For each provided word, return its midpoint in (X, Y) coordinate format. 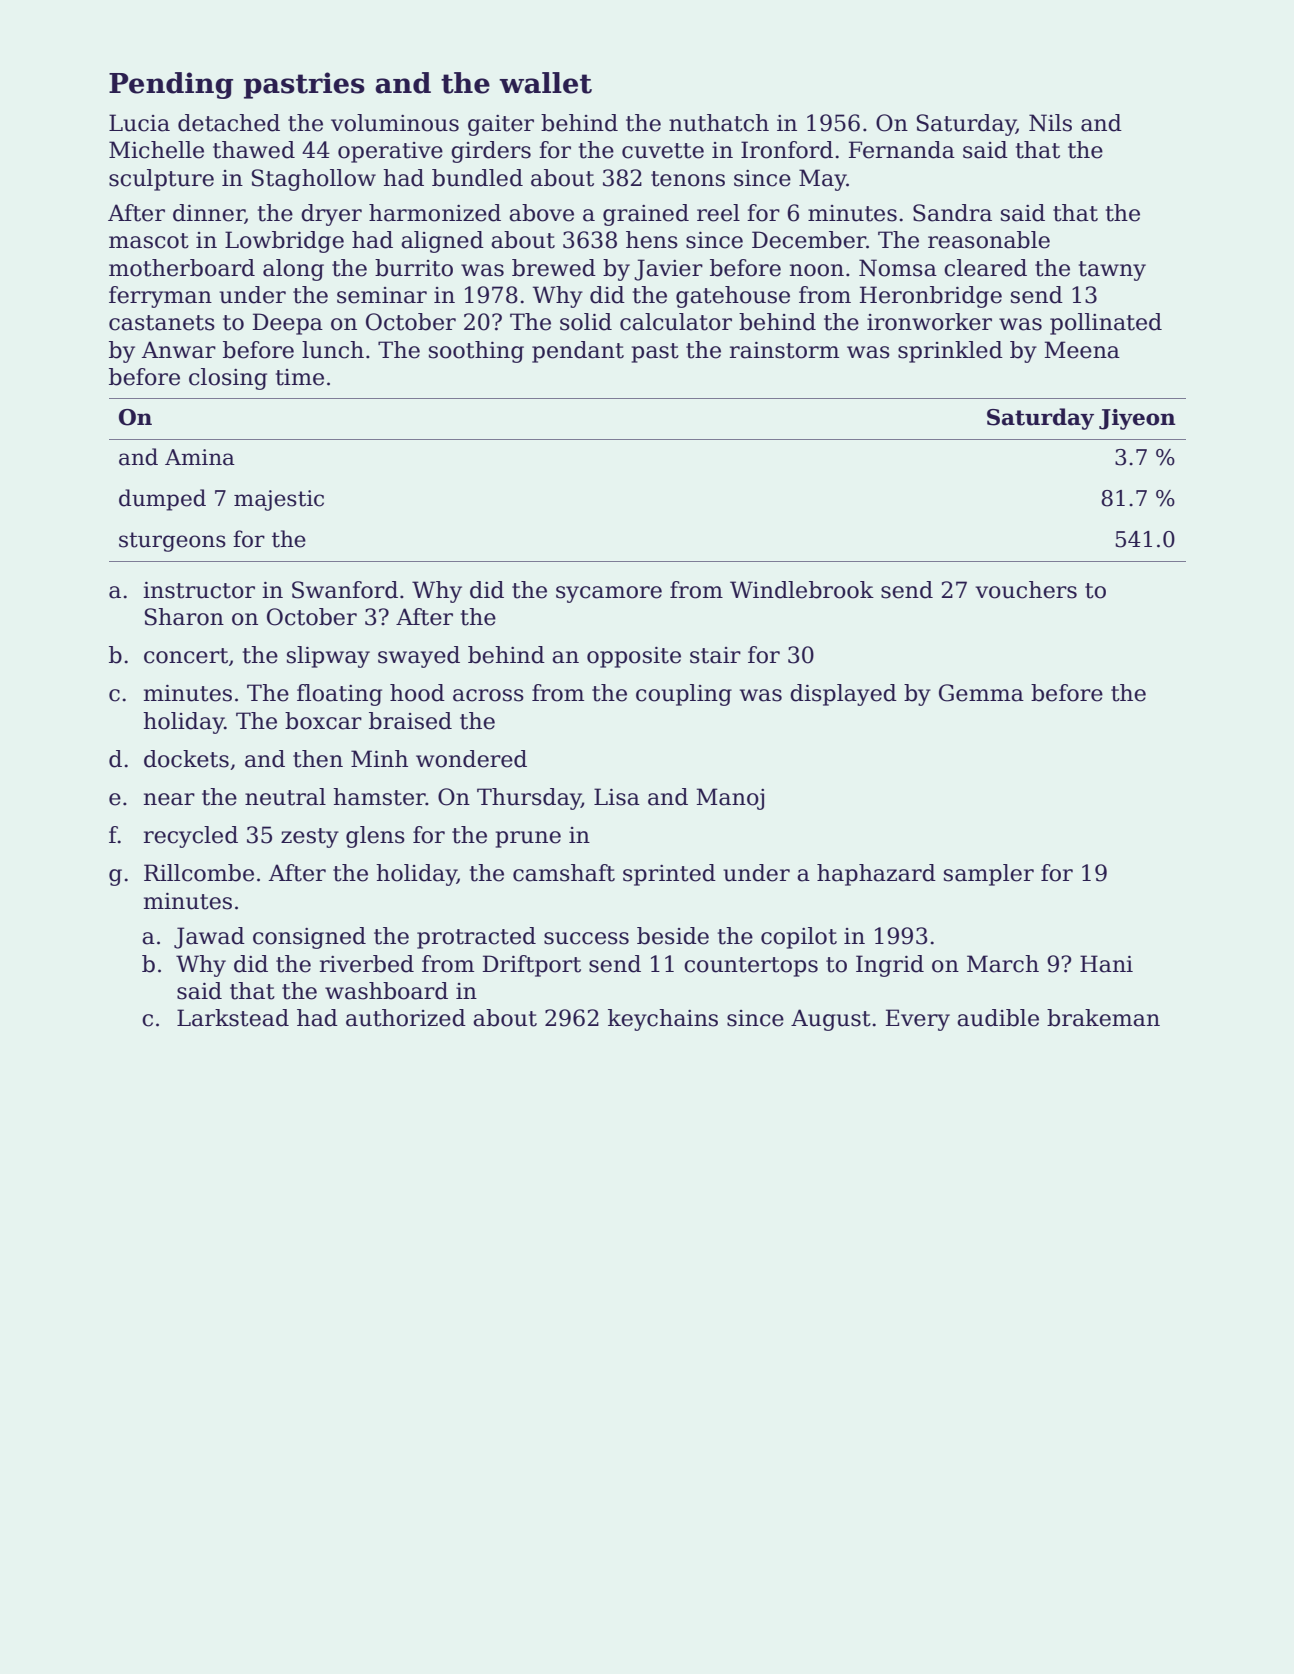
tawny (1112, 271)
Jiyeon (1137, 419)
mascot (149, 241)
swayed (419, 657)
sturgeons (172, 542)
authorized (406, 1018)
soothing (476, 352)
